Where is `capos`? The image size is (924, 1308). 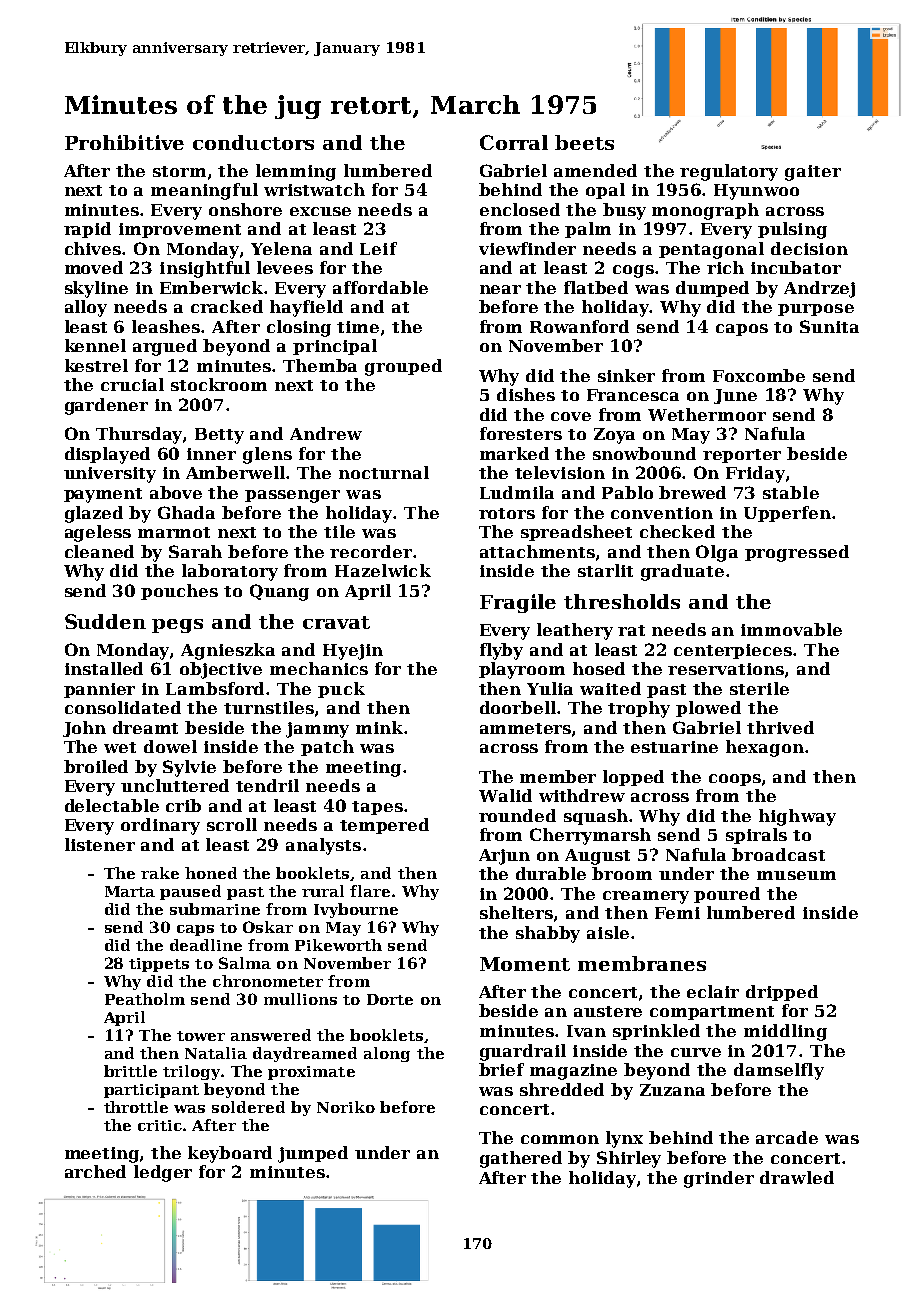
capos is located at coordinates (742, 330).
